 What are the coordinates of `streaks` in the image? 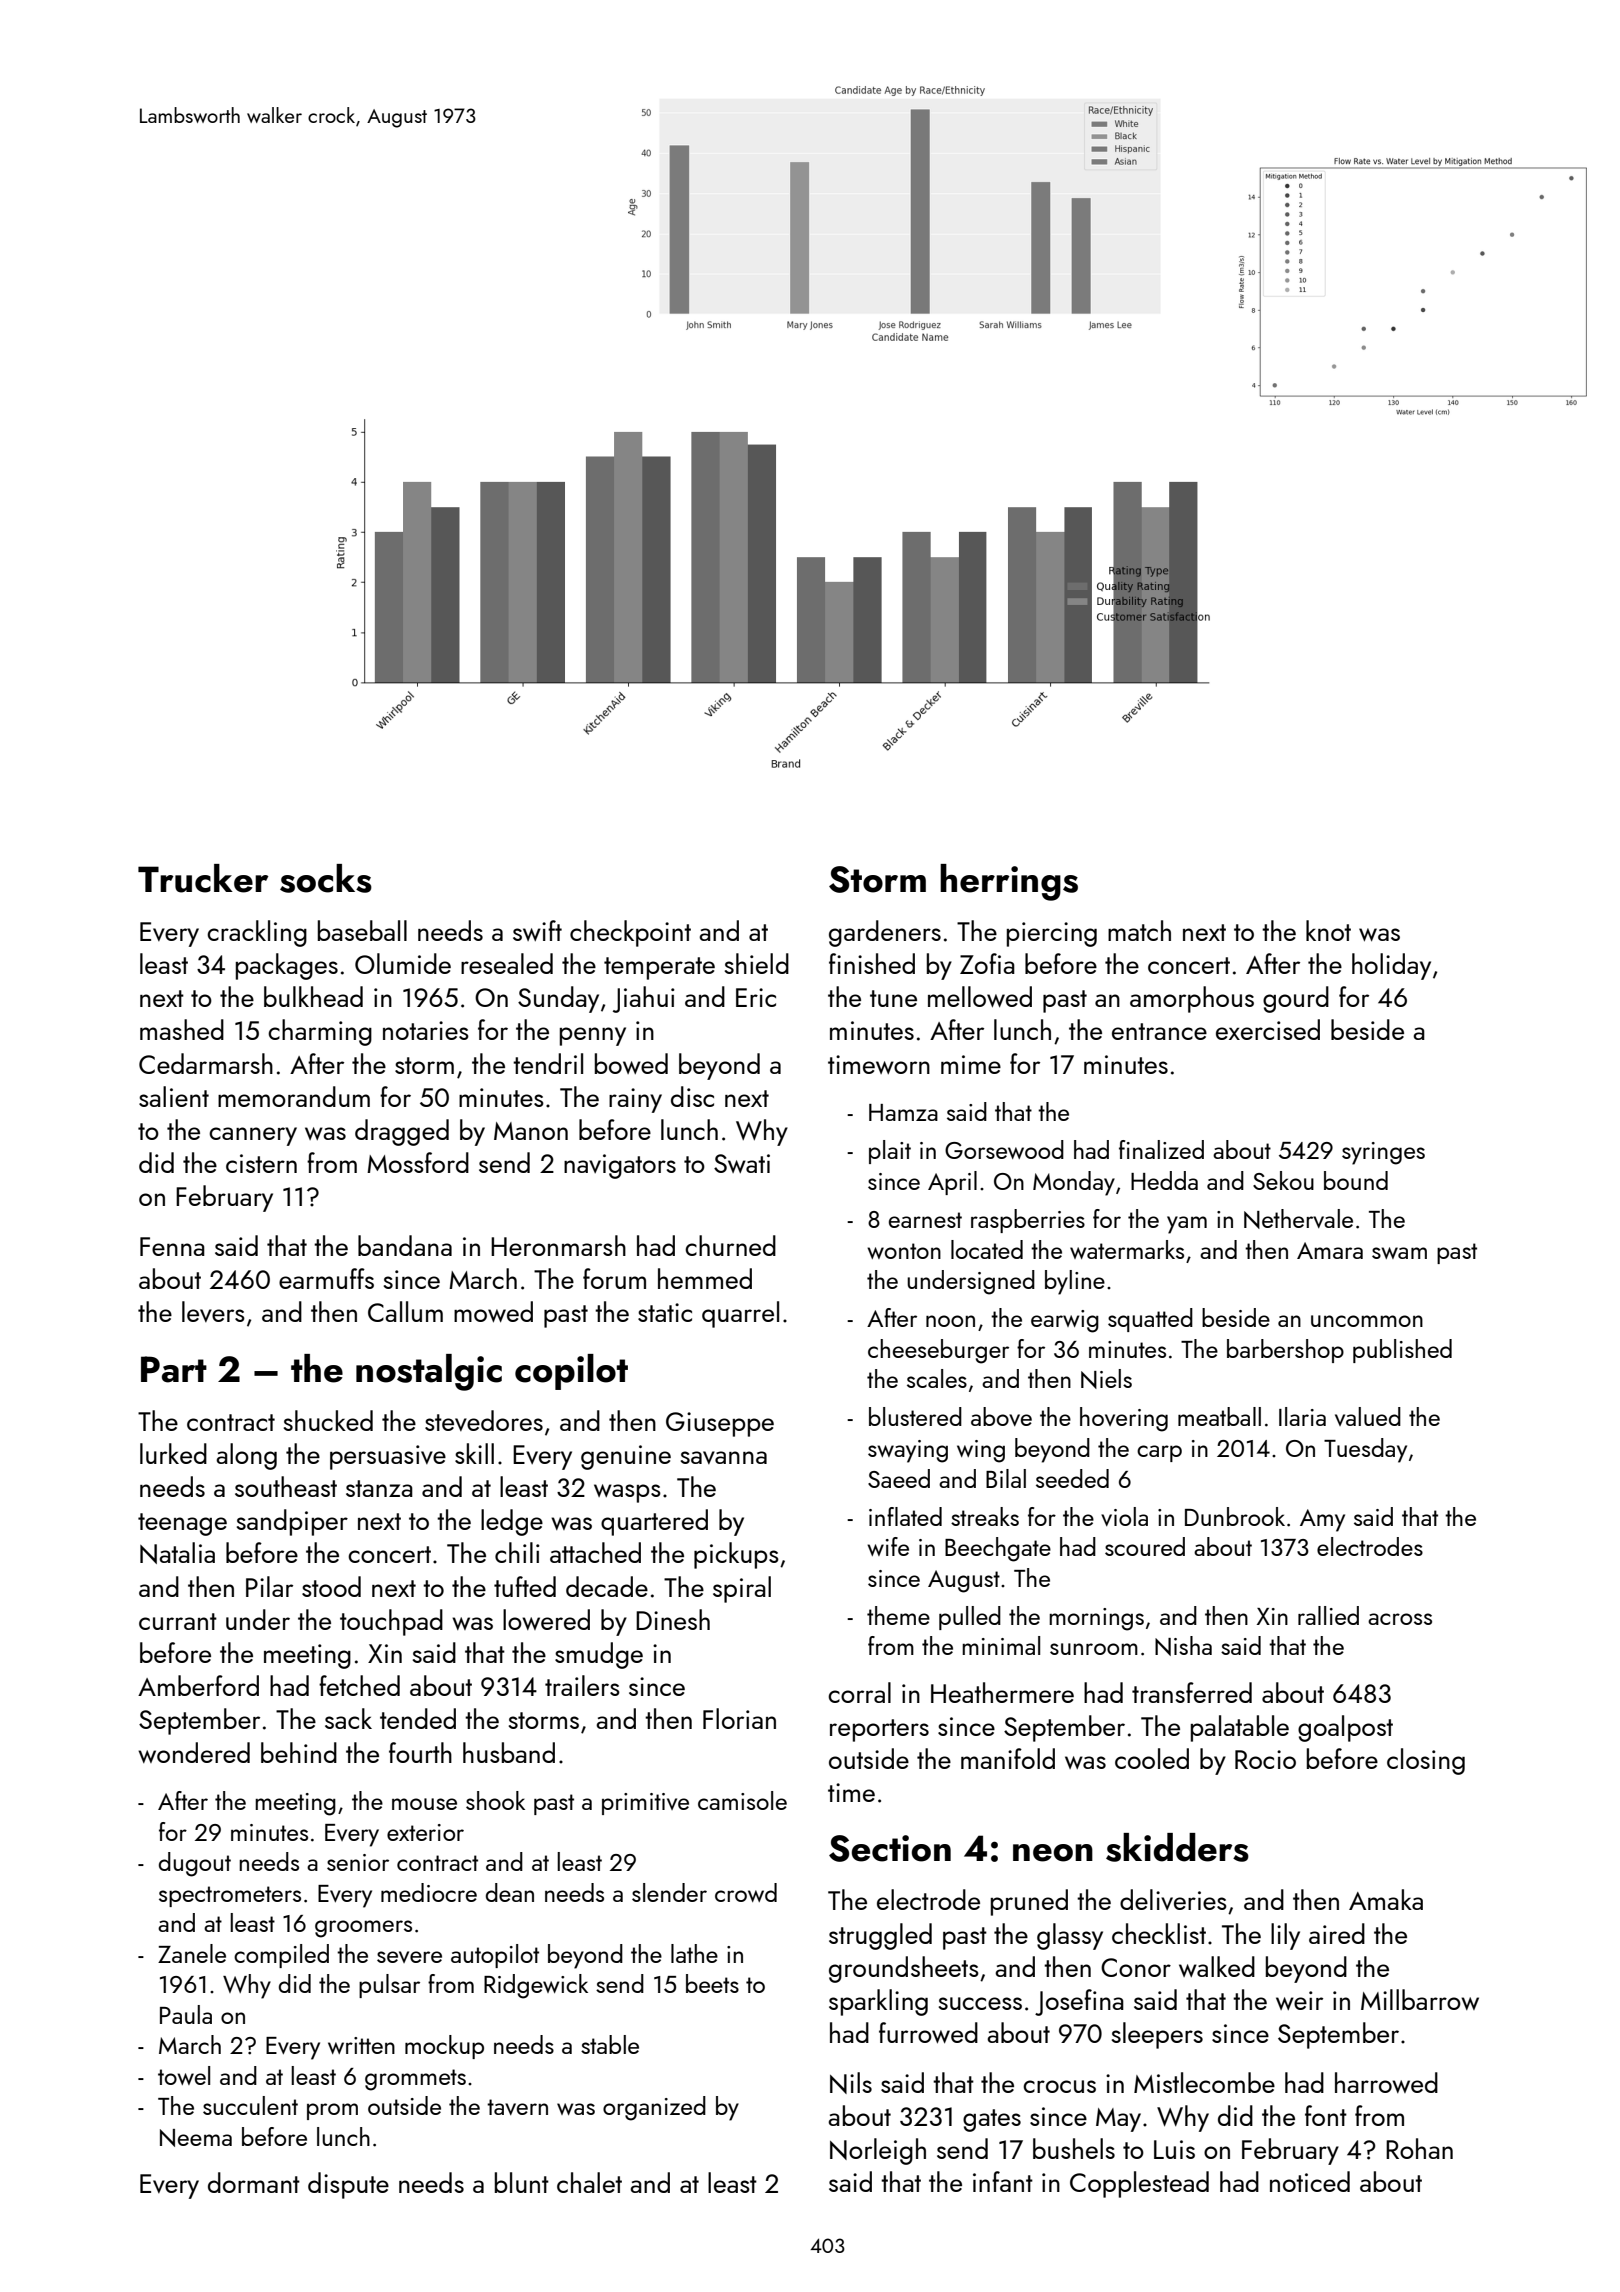 It's located at (985, 1516).
